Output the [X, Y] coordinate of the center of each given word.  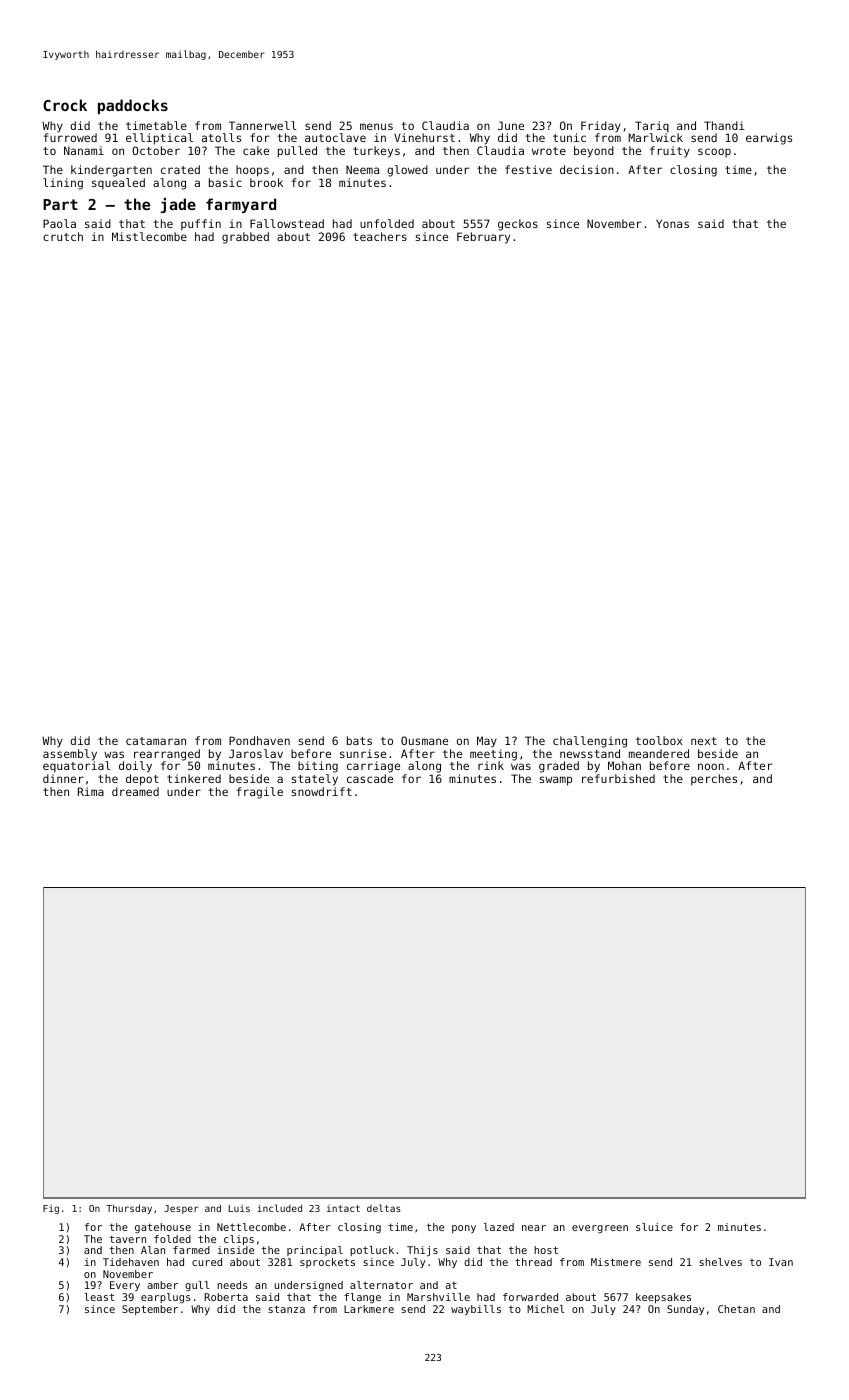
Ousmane [424, 740]
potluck [372, 1251]
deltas [384, 1208]
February [483, 238]
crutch [63, 236]
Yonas [672, 223]
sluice [654, 1227]
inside [235, 1250]
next [704, 741]
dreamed [135, 791]
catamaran [156, 741]
